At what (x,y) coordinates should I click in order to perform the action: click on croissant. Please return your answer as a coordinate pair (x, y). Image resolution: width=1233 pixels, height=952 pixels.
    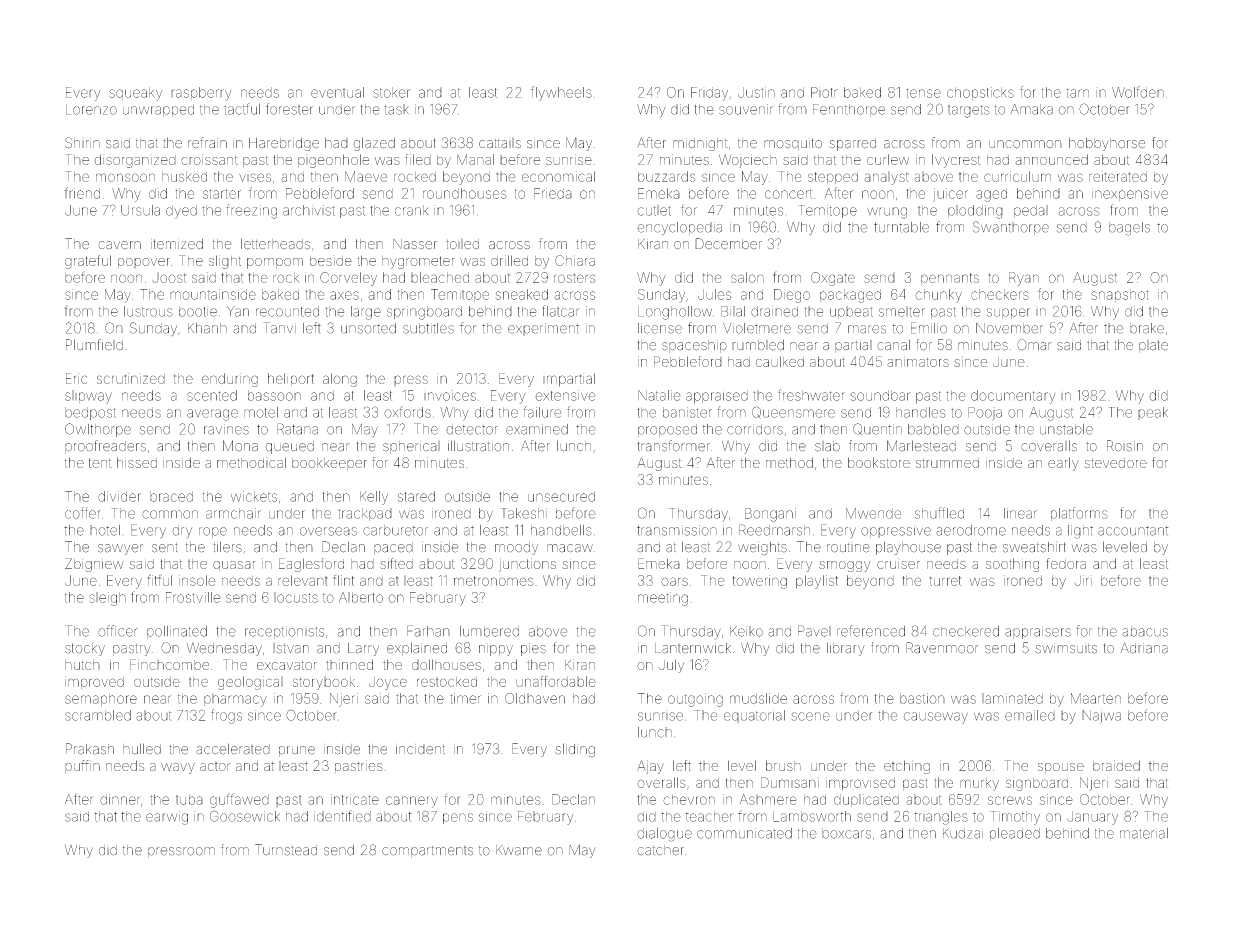
    Looking at the image, I should click on (209, 159).
